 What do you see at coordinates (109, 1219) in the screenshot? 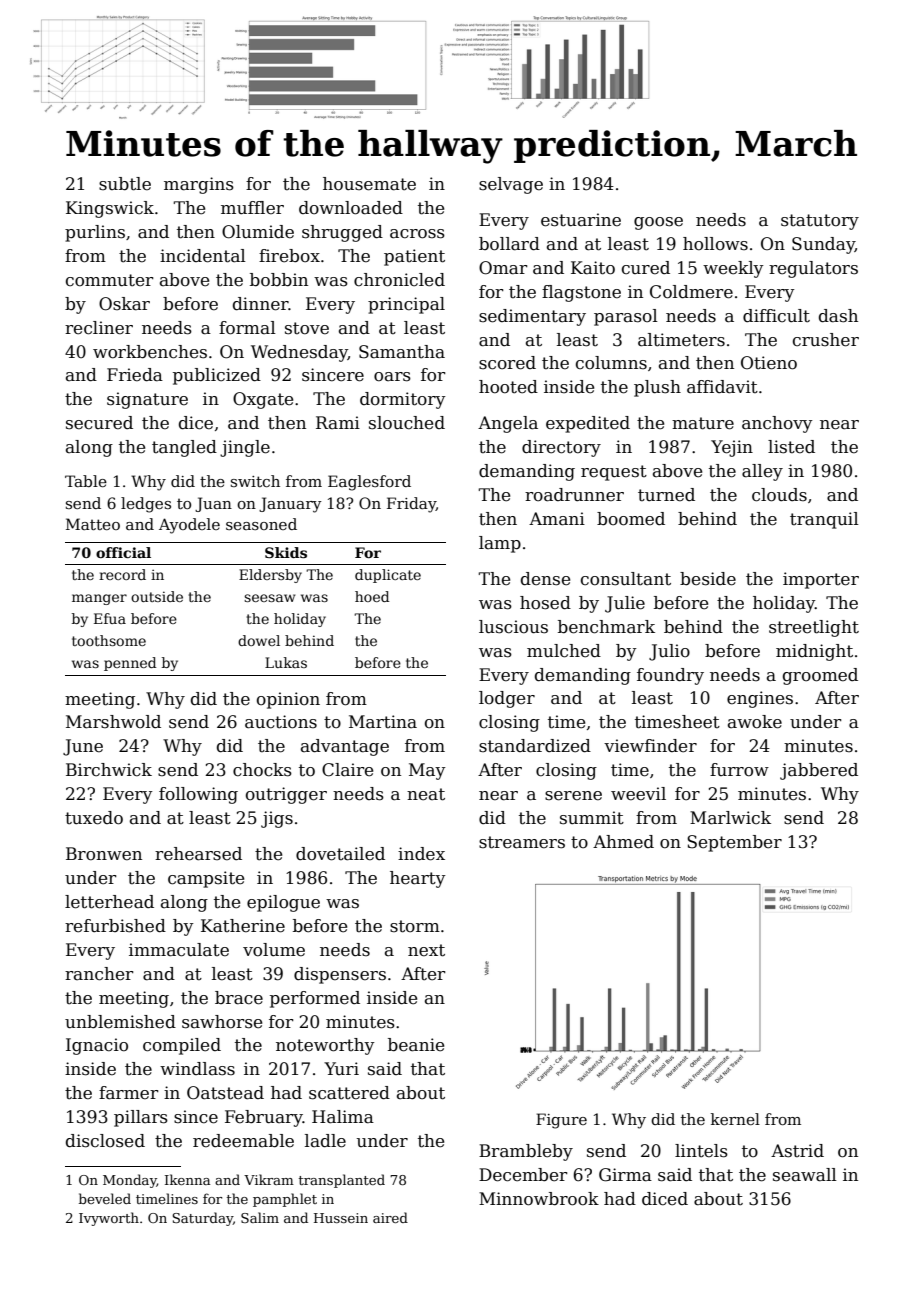
I see `Ivyworth` at bounding box center [109, 1219].
